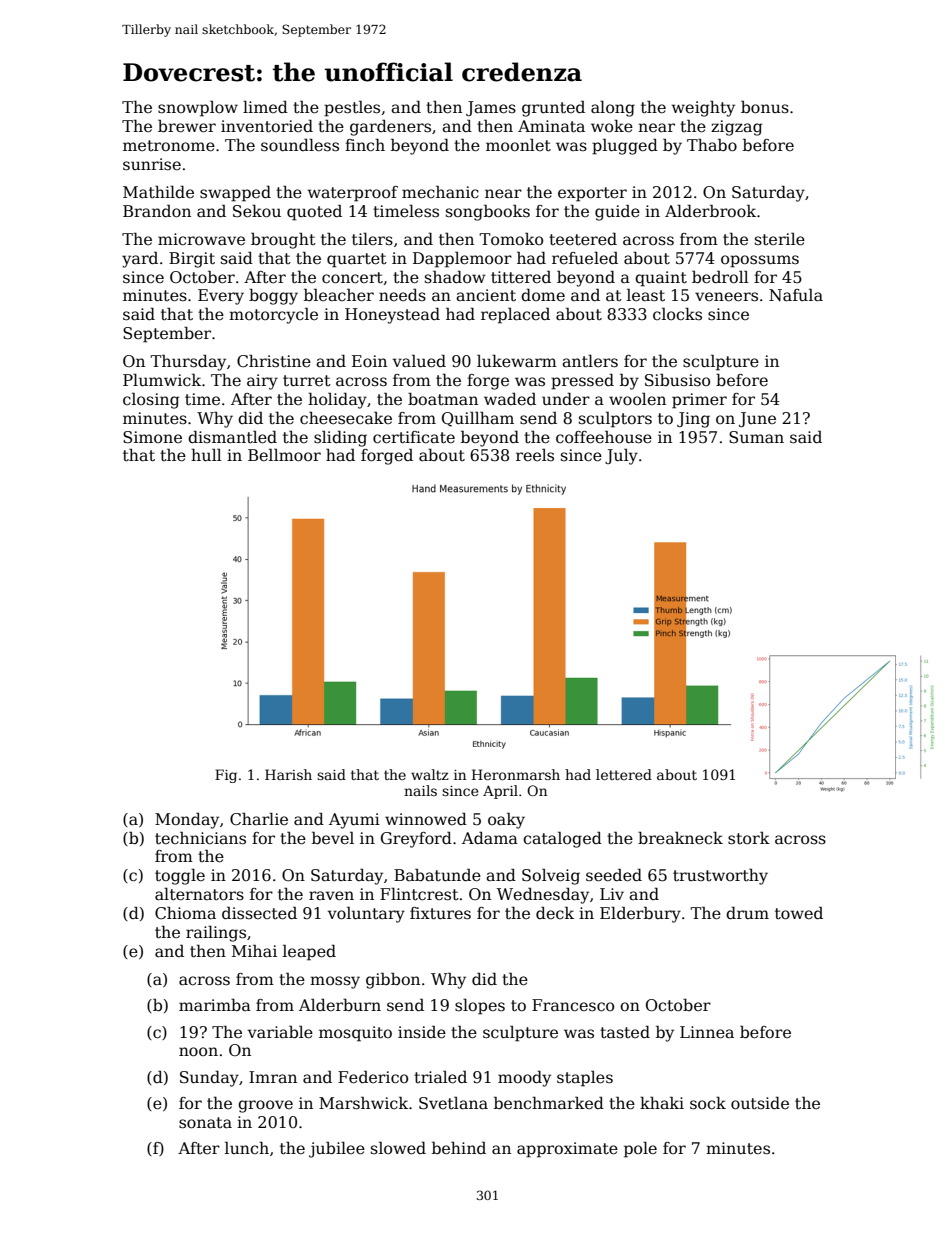 Image resolution: width=952 pixels, height=1233 pixels. I want to click on James, so click(491, 108).
